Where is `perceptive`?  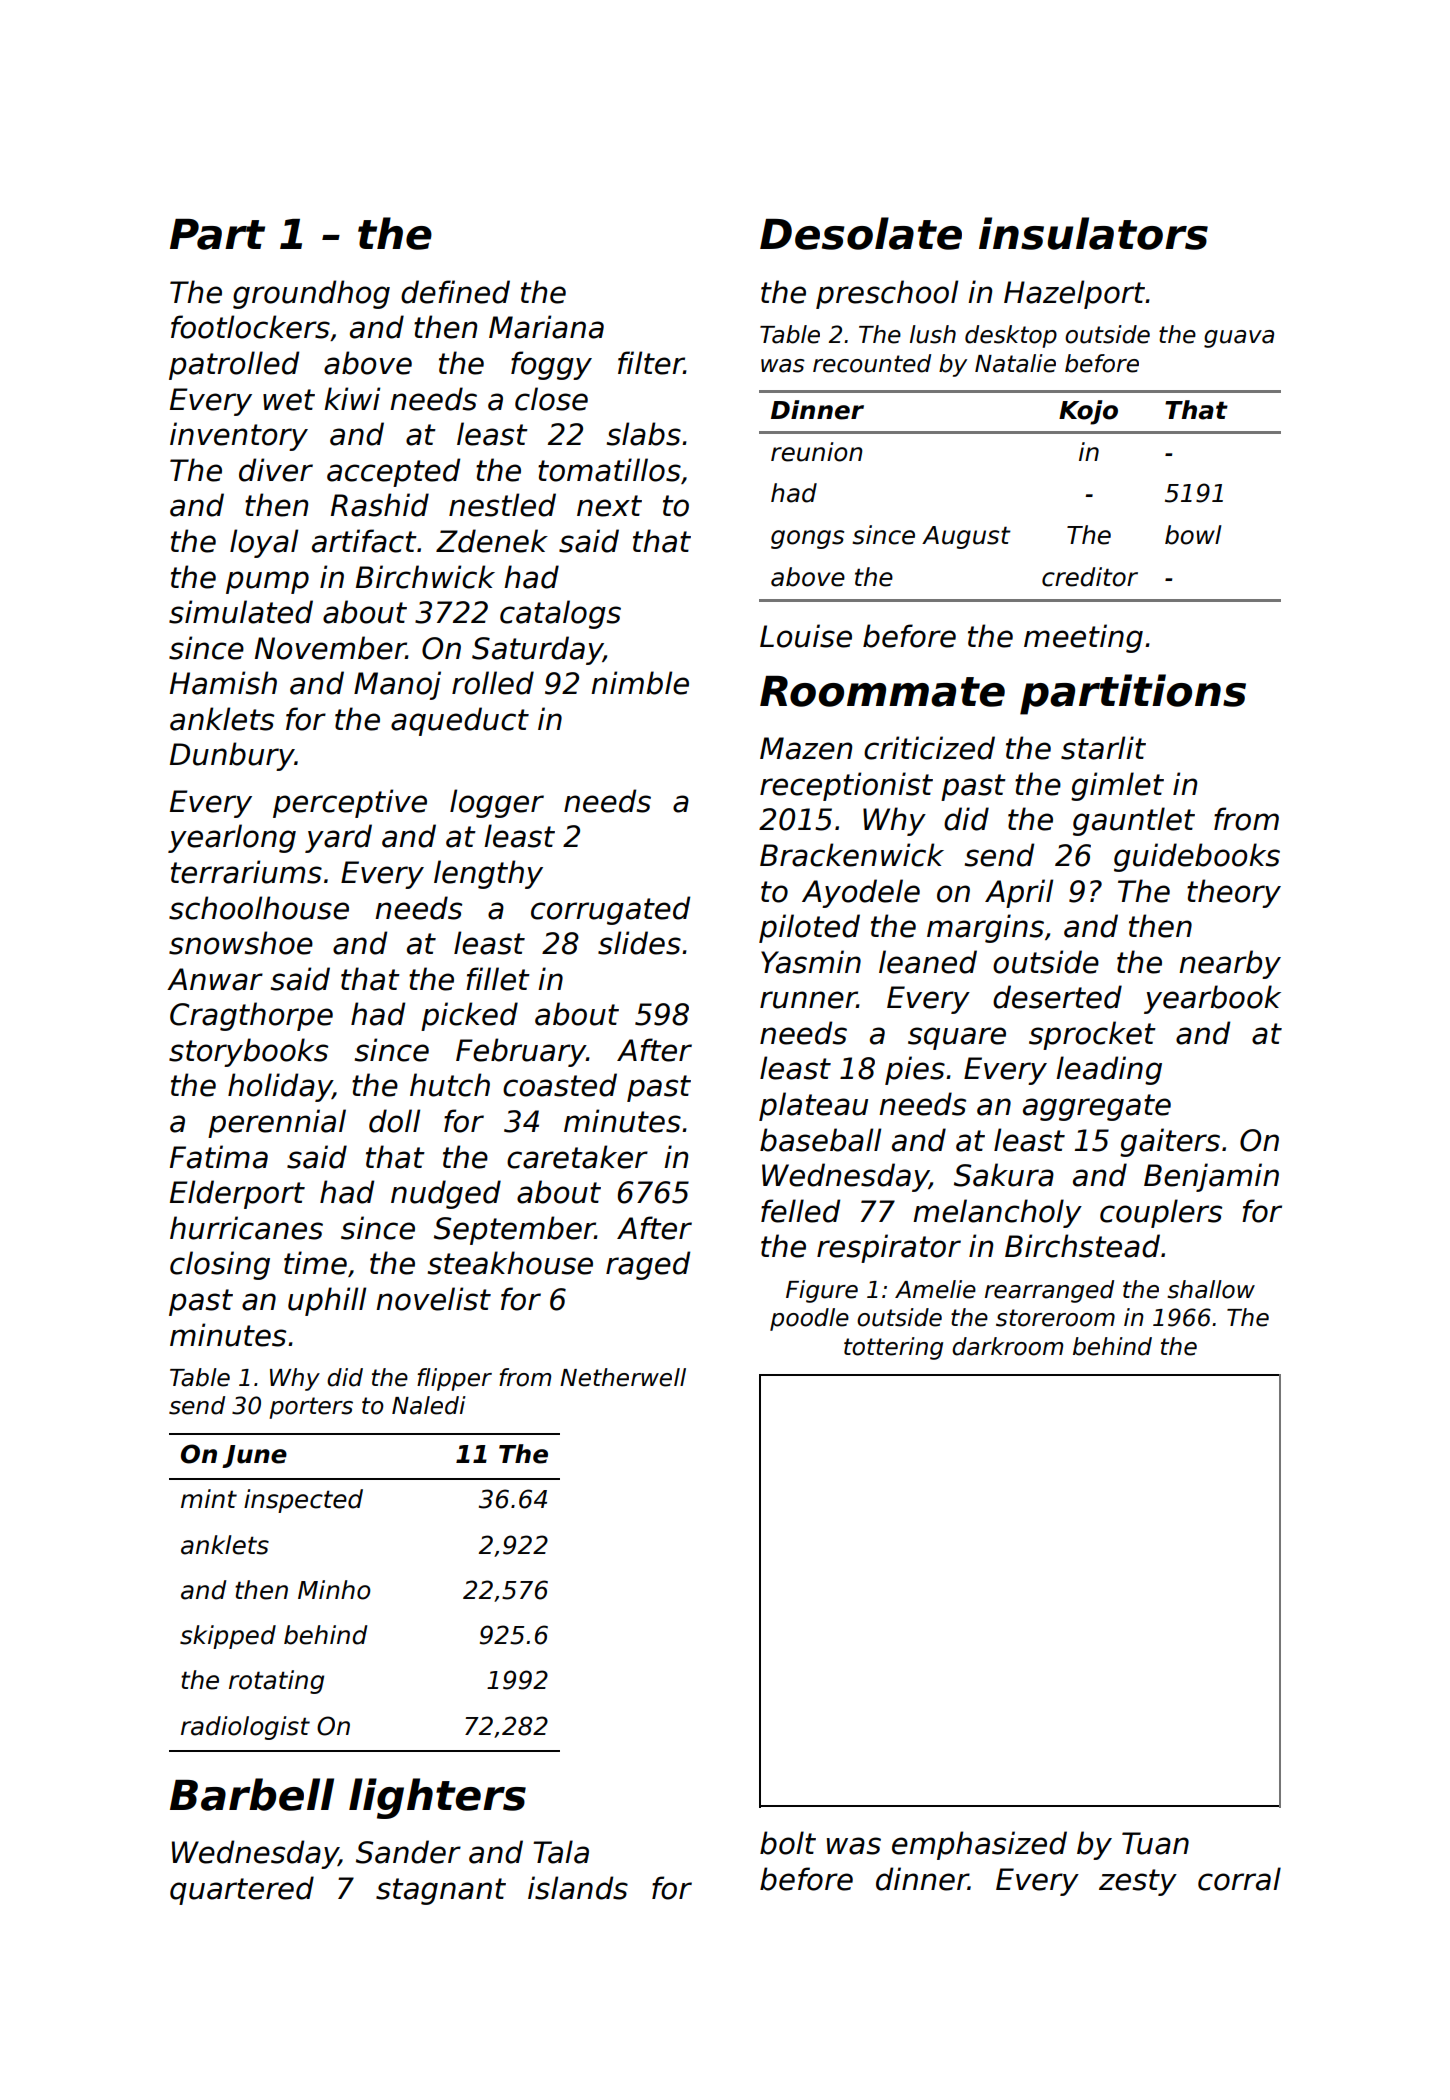 perceptive is located at coordinates (350, 803).
